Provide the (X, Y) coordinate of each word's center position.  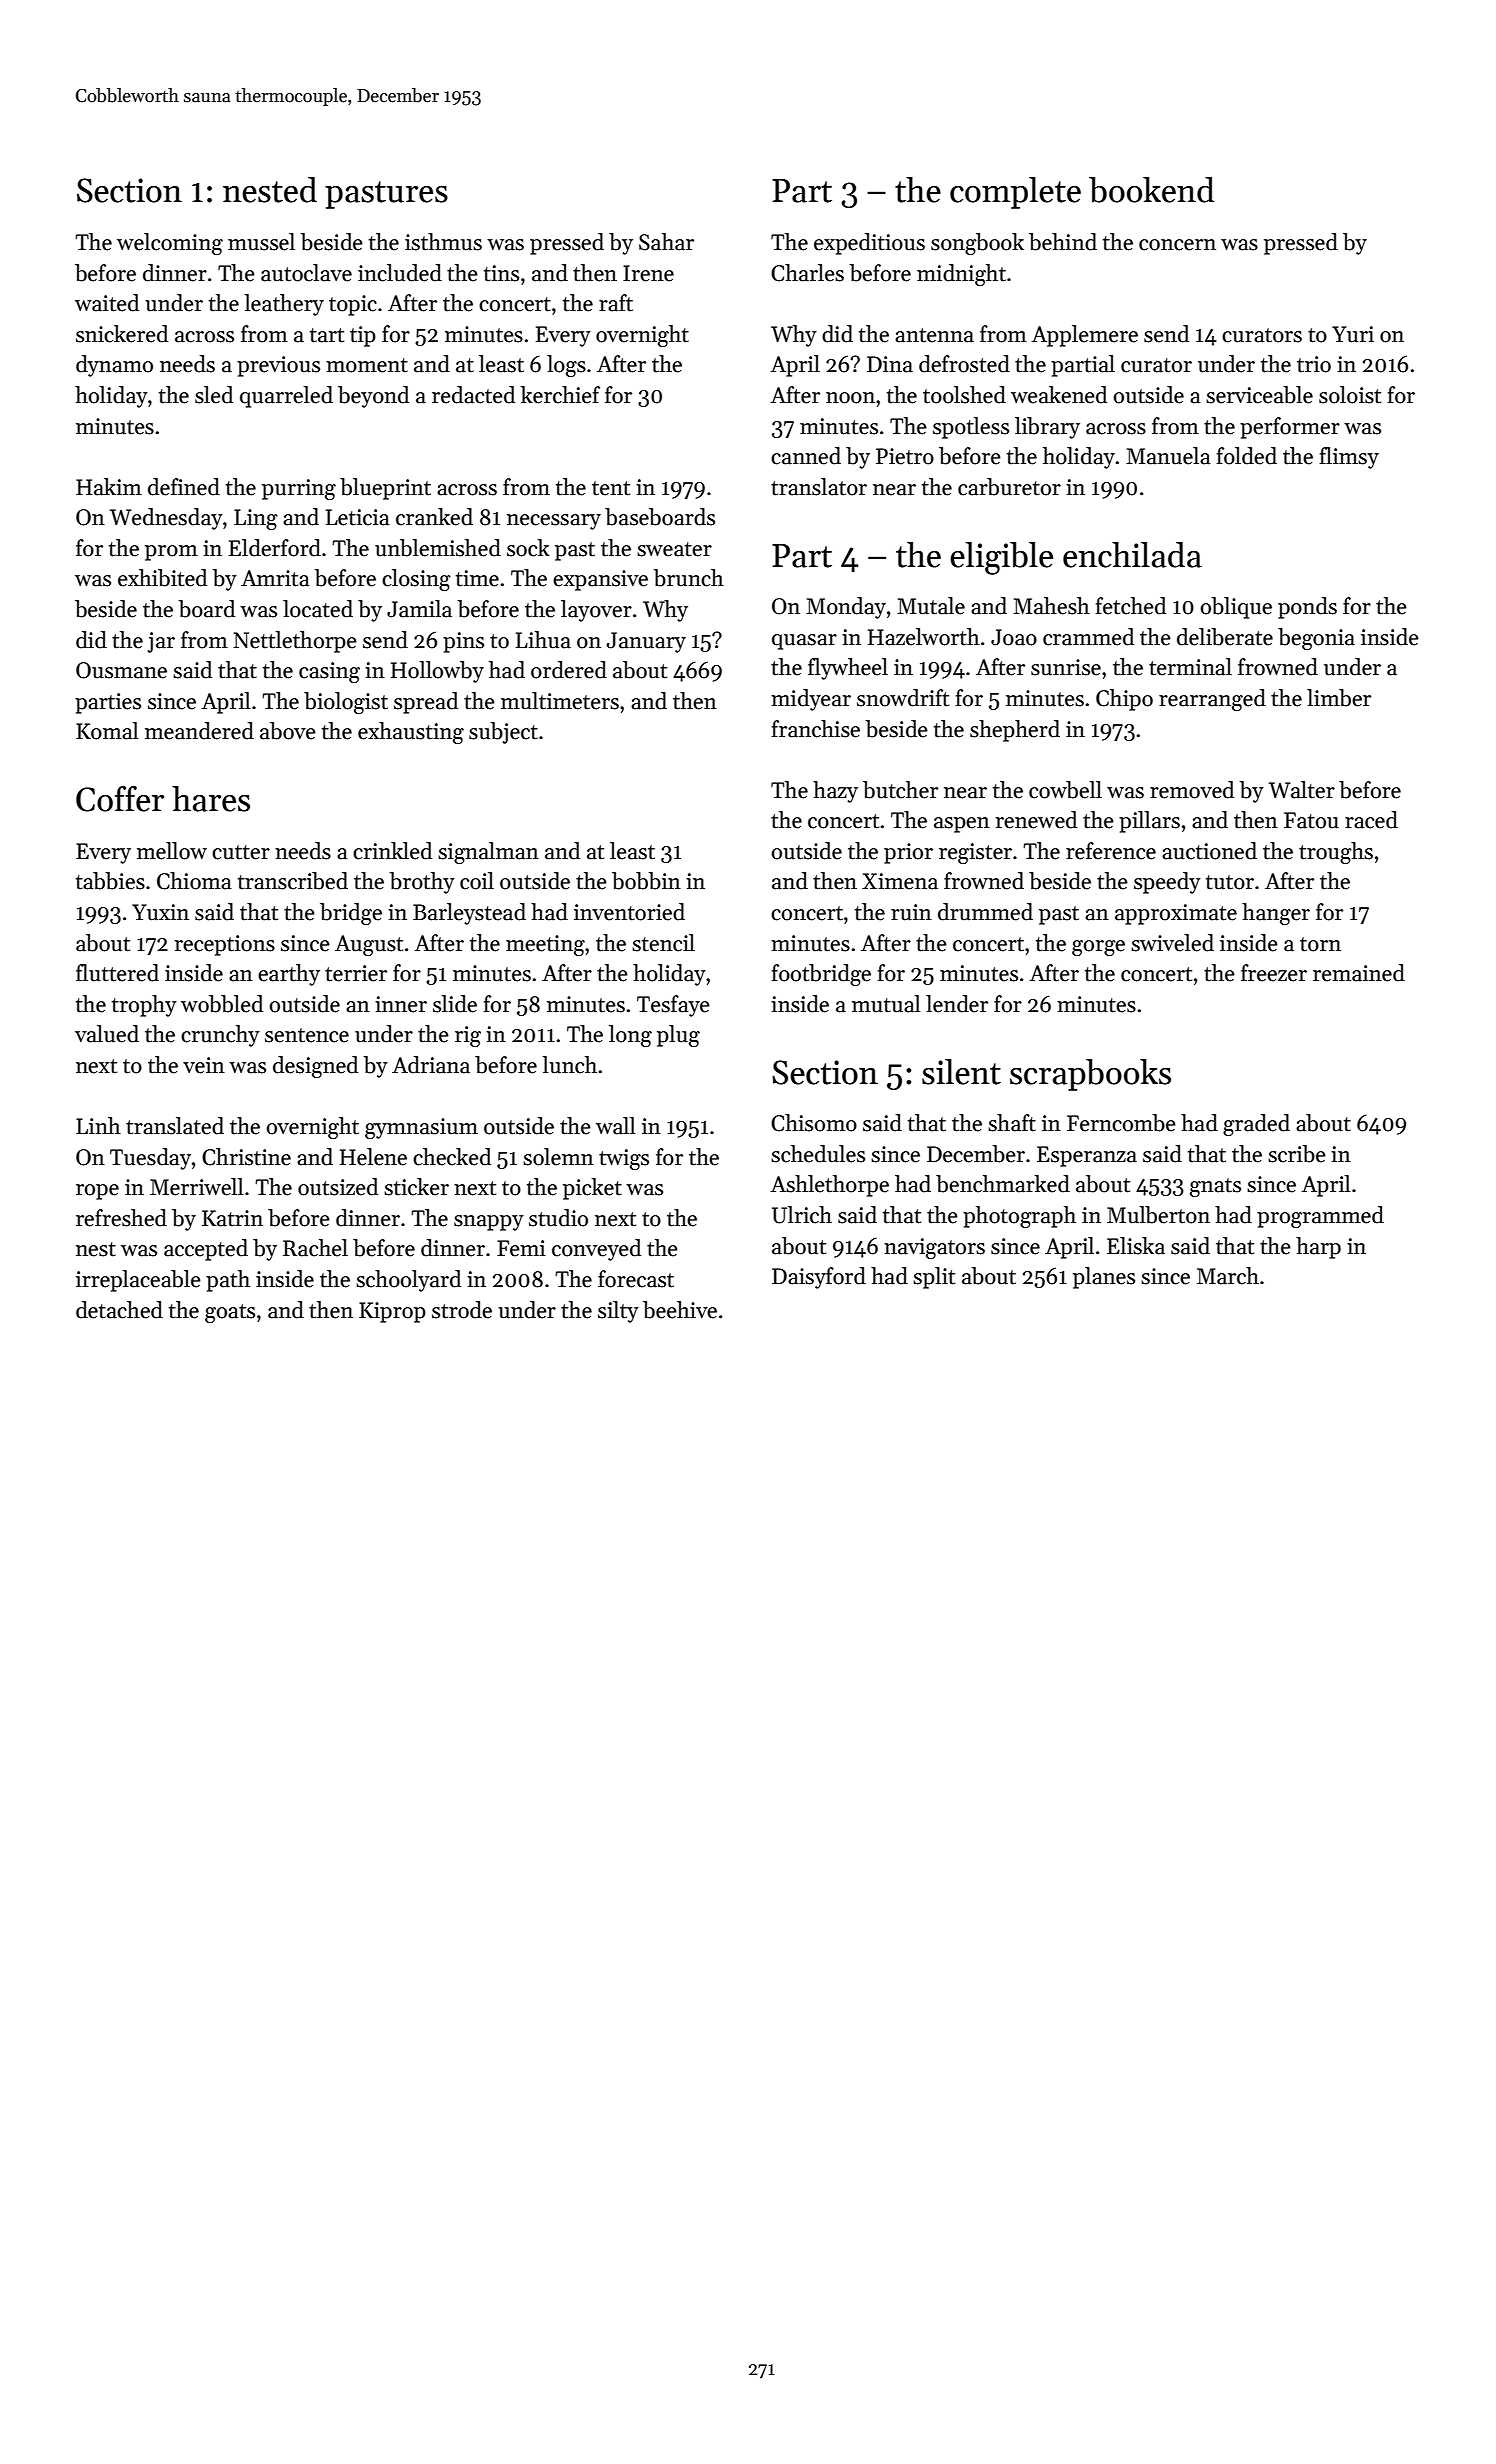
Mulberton (1158, 1215)
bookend (1152, 190)
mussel (261, 242)
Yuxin (160, 912)
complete (1015, 193)
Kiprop (392, 1312)
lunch (569, 1065)
